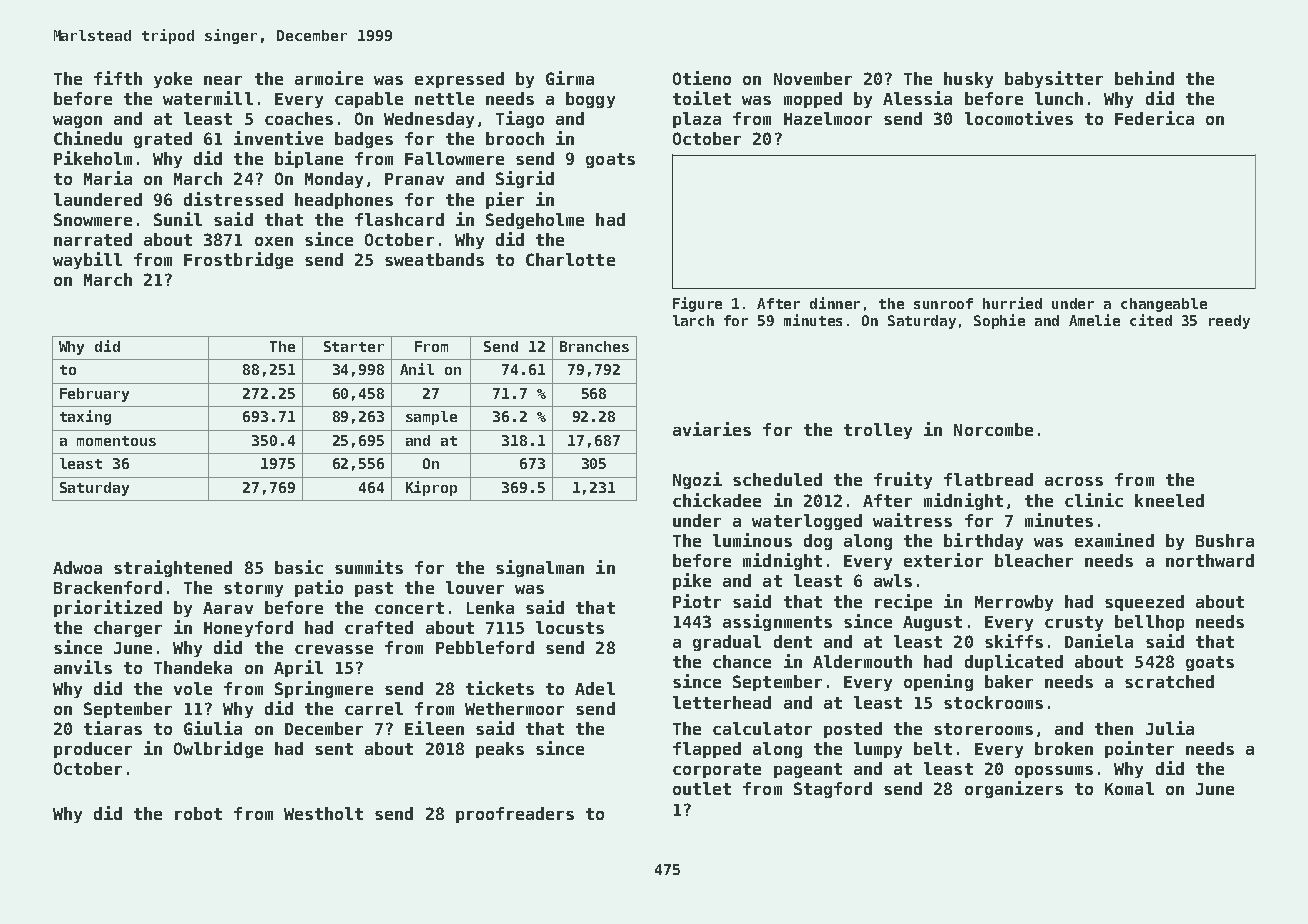  Describe the element at coordinates (1169, 500) in the screenshot. I see `kneeled` at that location.
